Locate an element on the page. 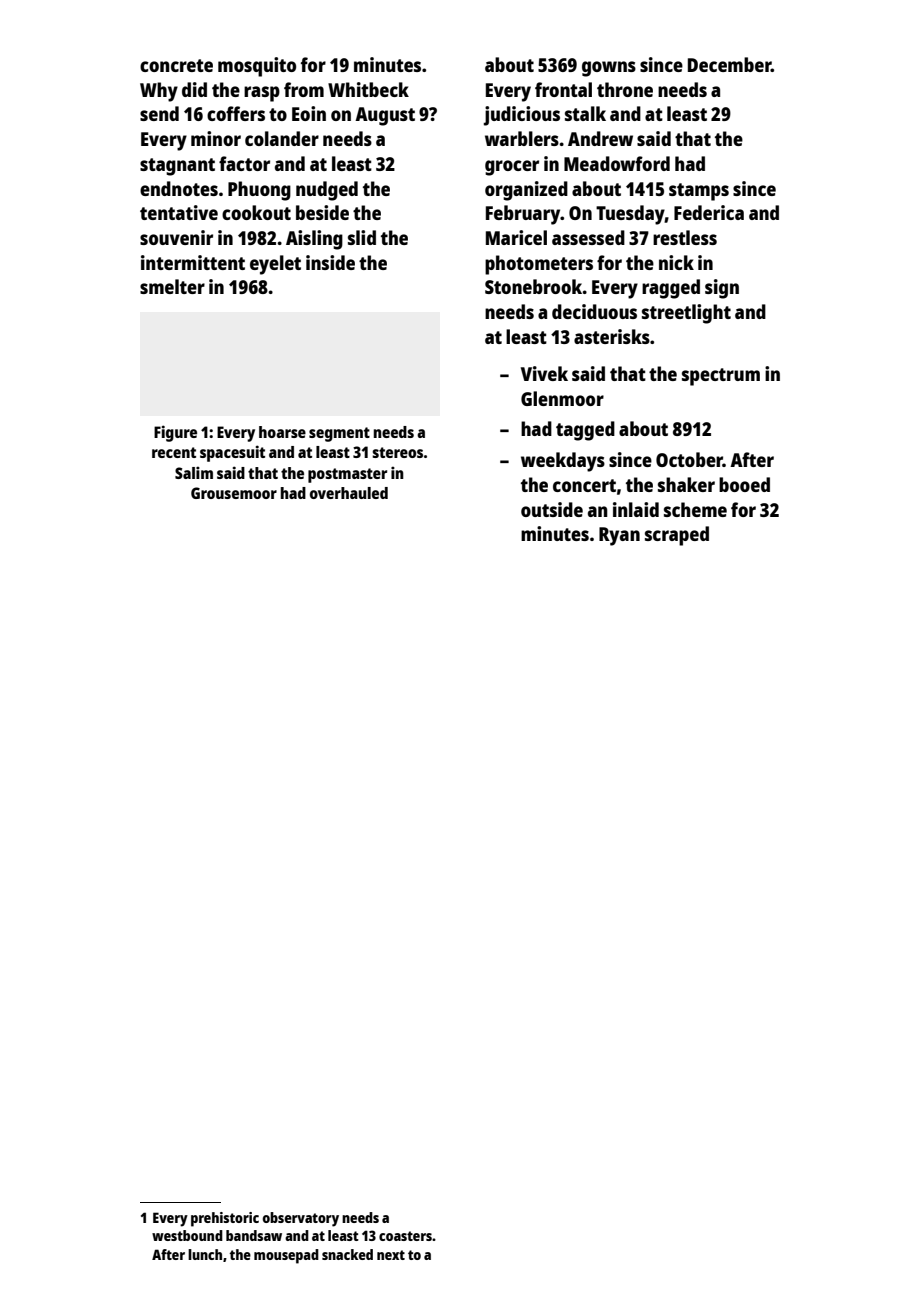 This image has width=924, height=1314. Salim is located at coordinates (194, 472).
